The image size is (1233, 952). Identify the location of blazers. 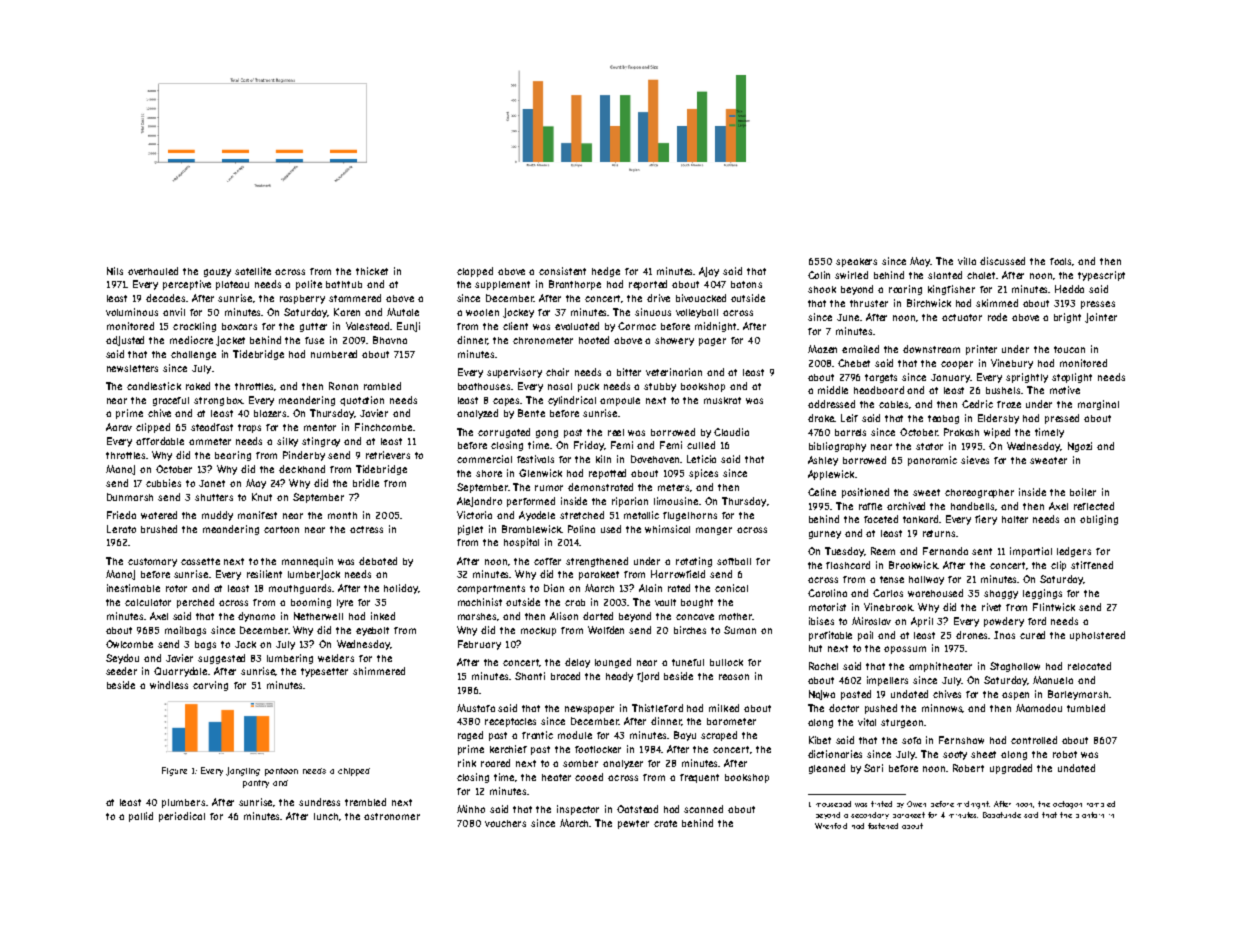
(270, 413).
